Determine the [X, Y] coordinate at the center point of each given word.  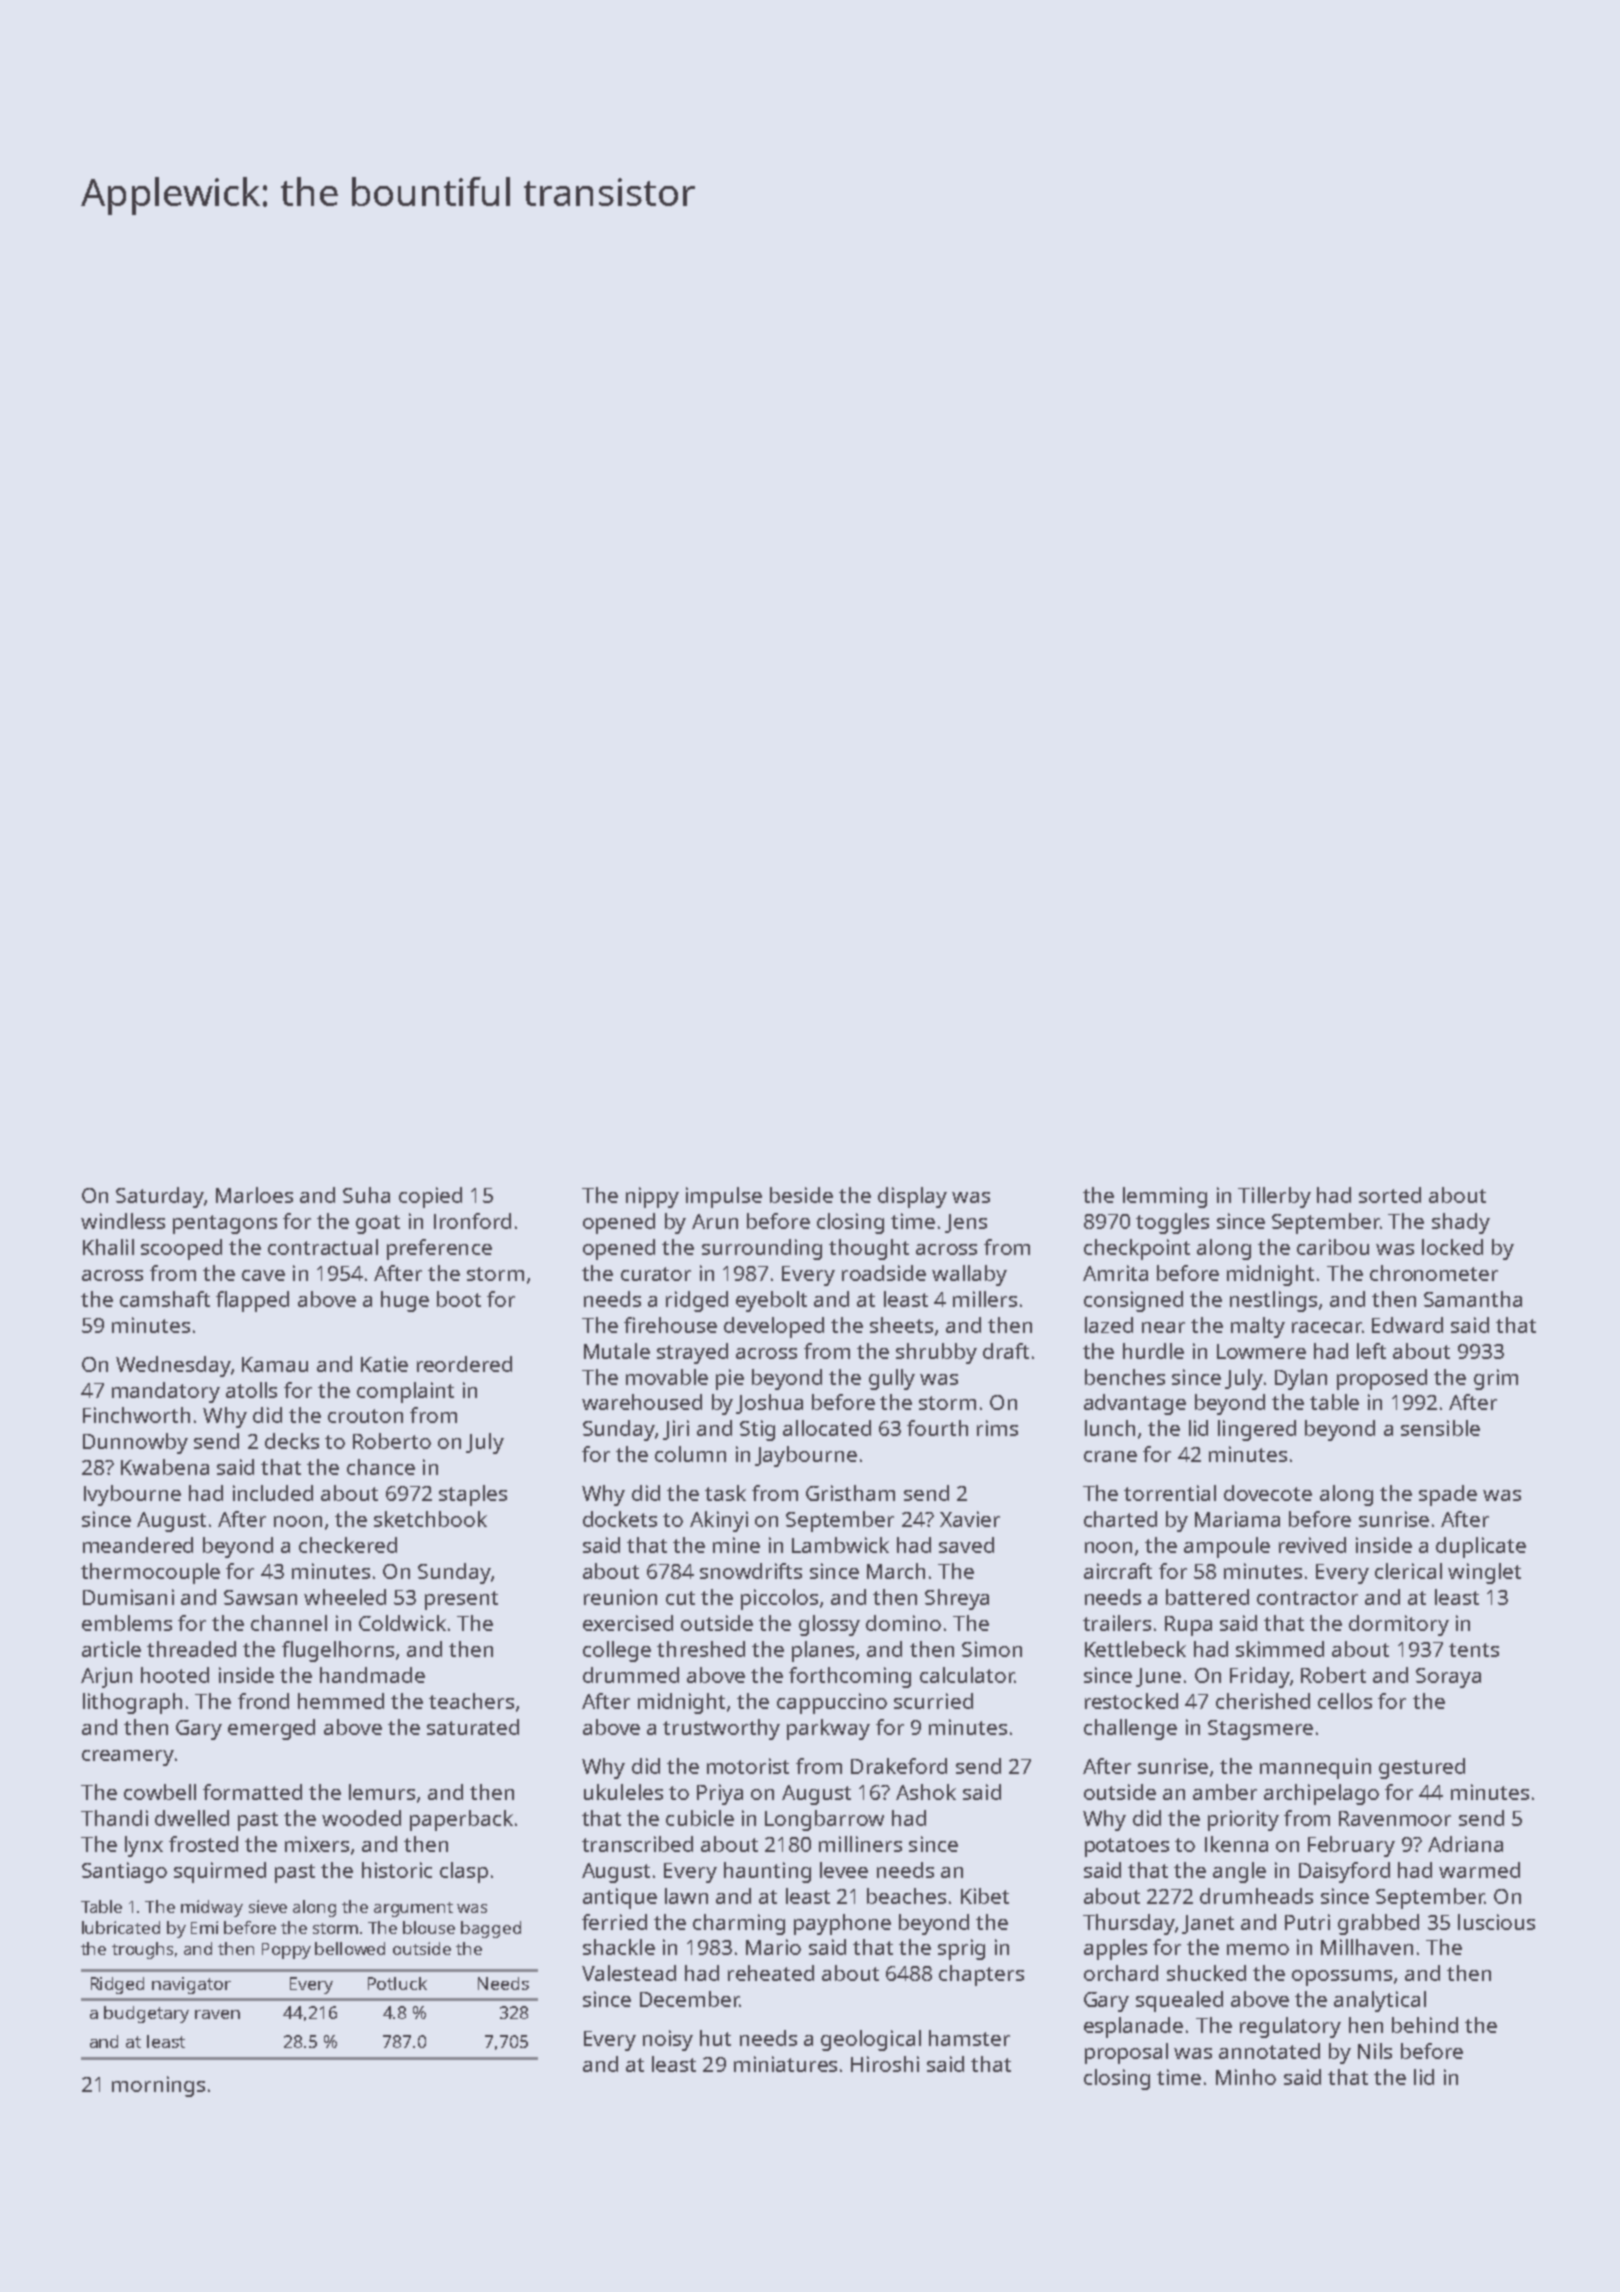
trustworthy [721, 1729]
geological [871, 2040]
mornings [158, 2086]
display [912, 1197]
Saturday [160, 1197]
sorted [1390, 1195]
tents [1474, 1650]
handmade [372, 1675]
